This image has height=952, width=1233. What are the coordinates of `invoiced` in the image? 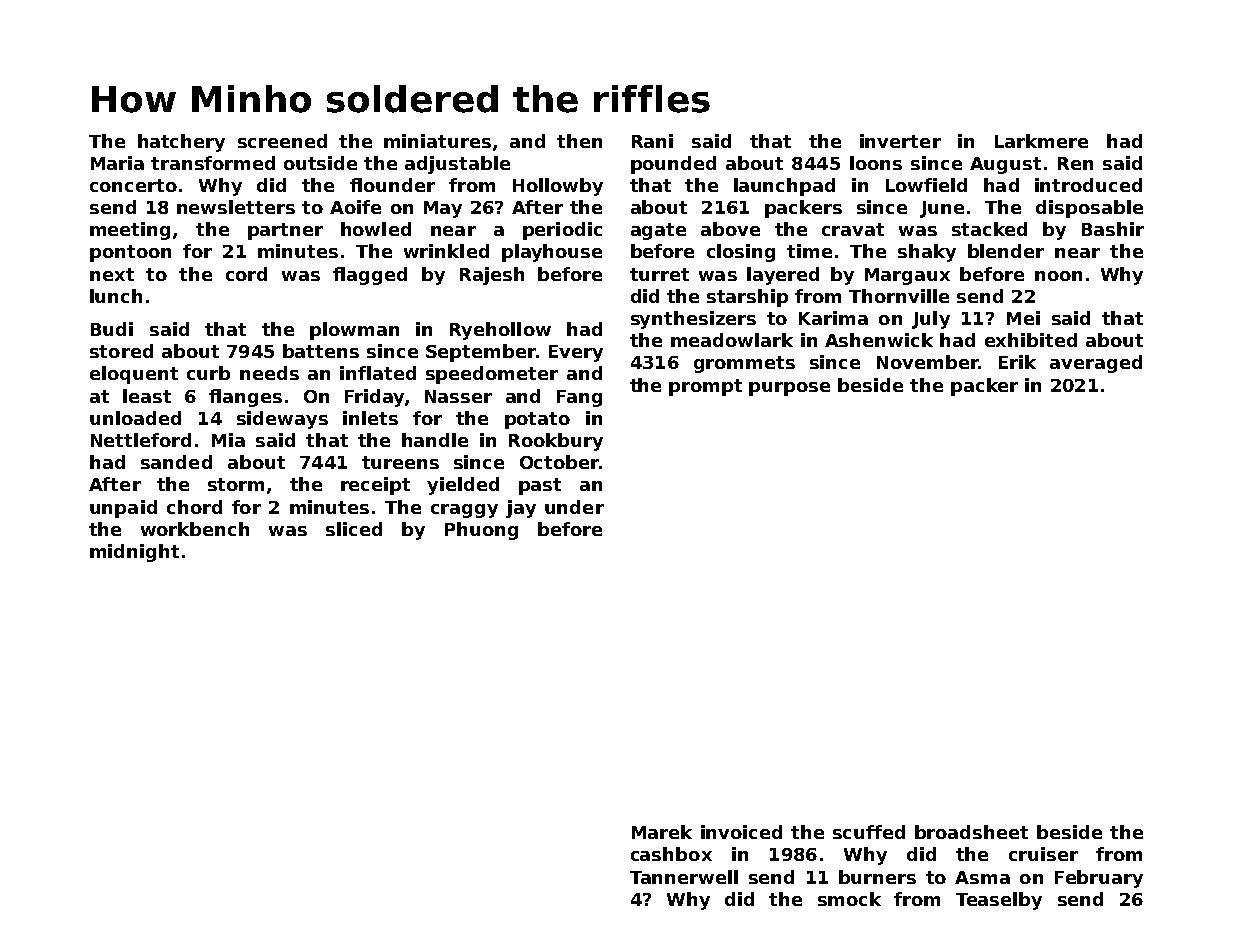 It's located at (741, 832).
